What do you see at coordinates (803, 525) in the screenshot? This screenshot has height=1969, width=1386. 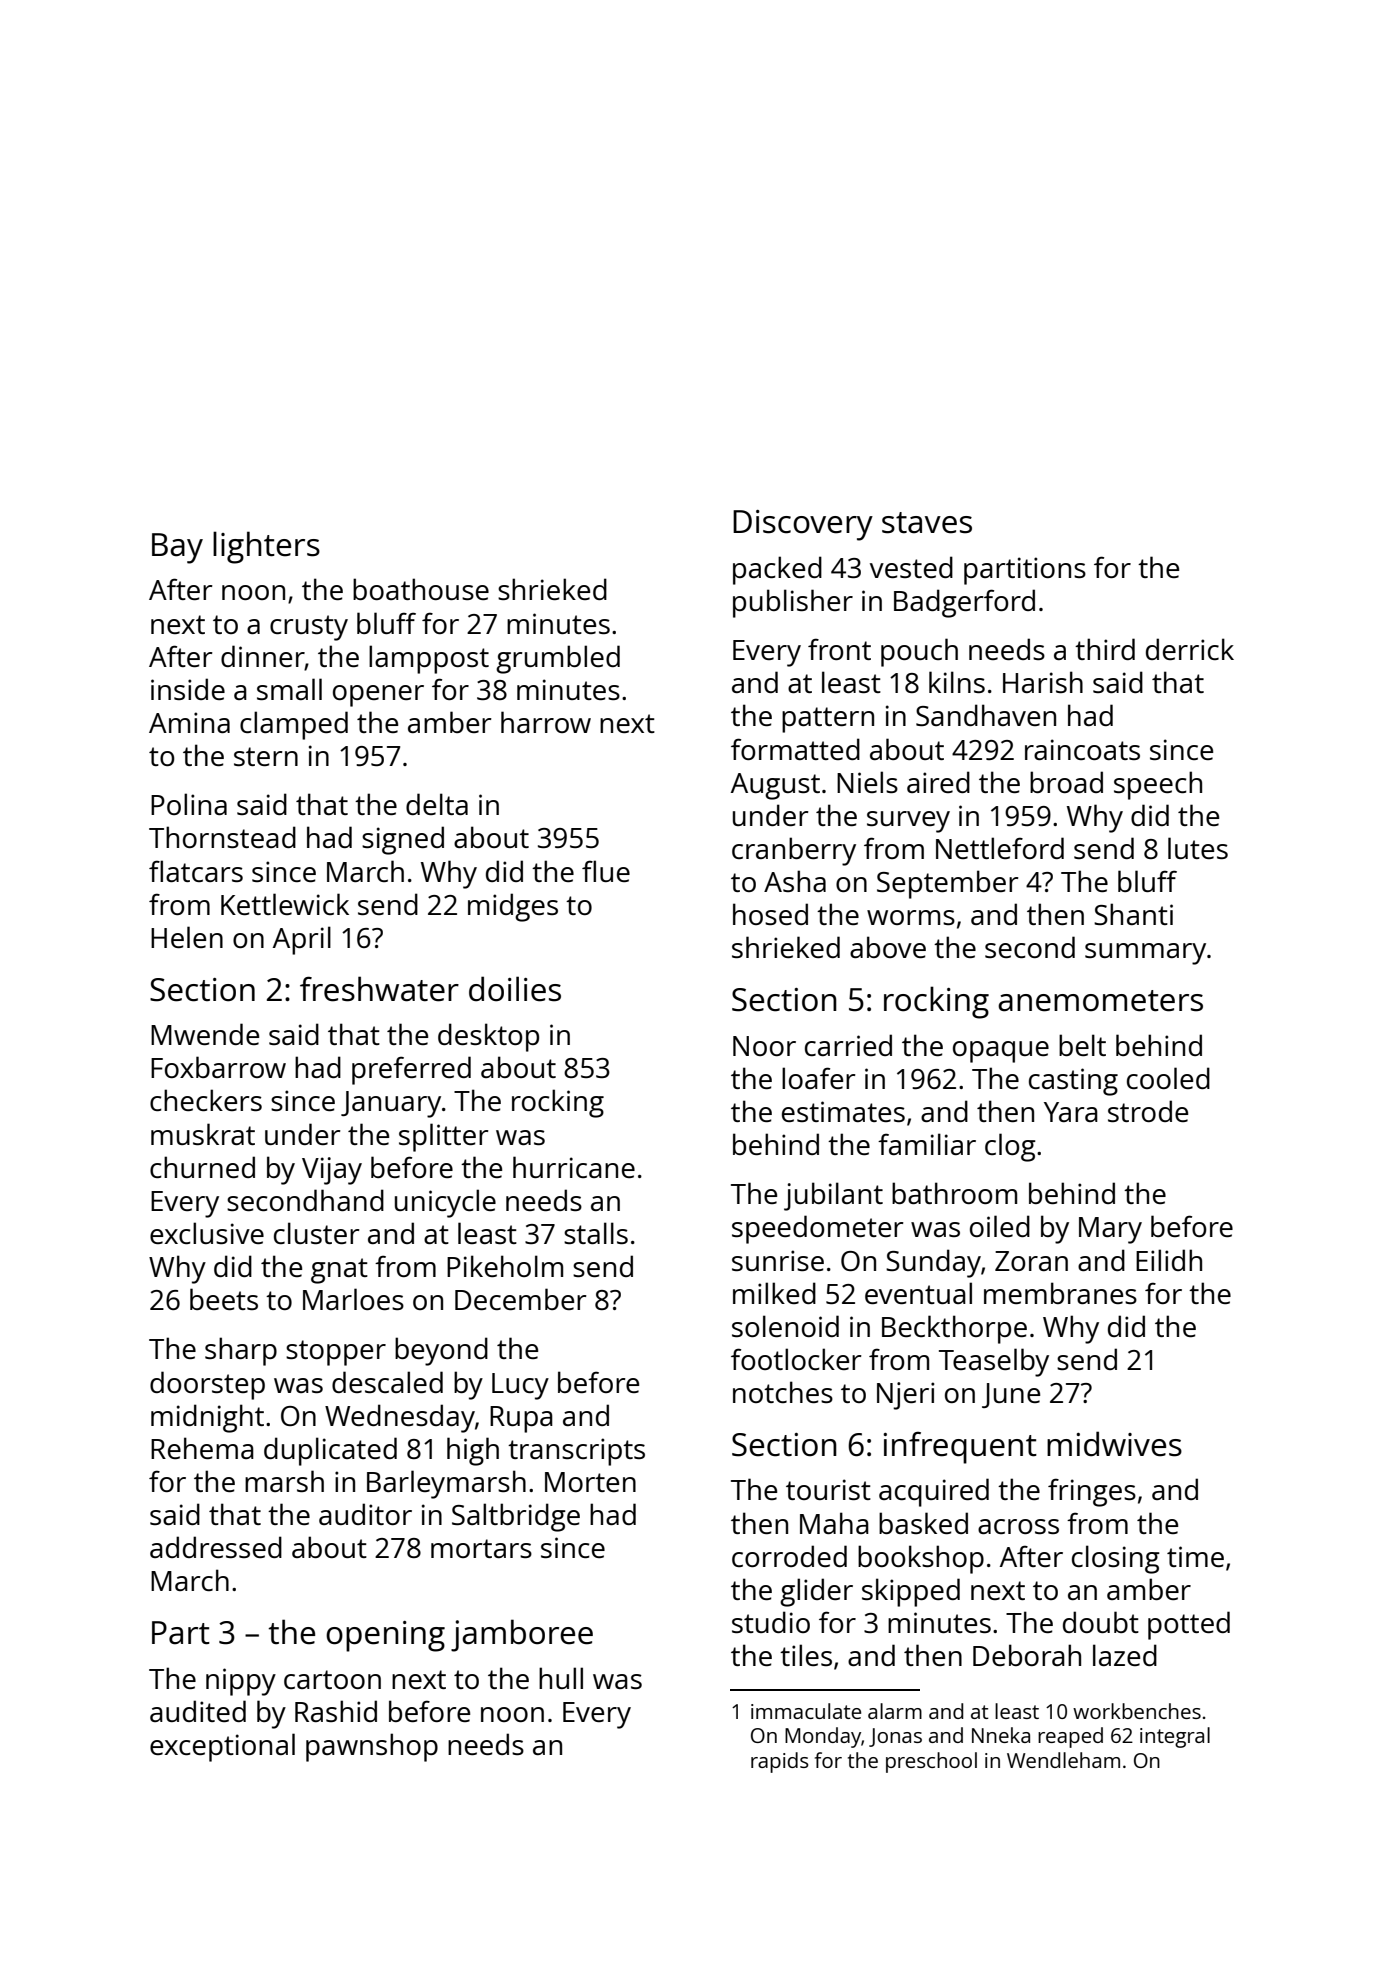 I see `Discovery` at bounding box center [803, 525].
